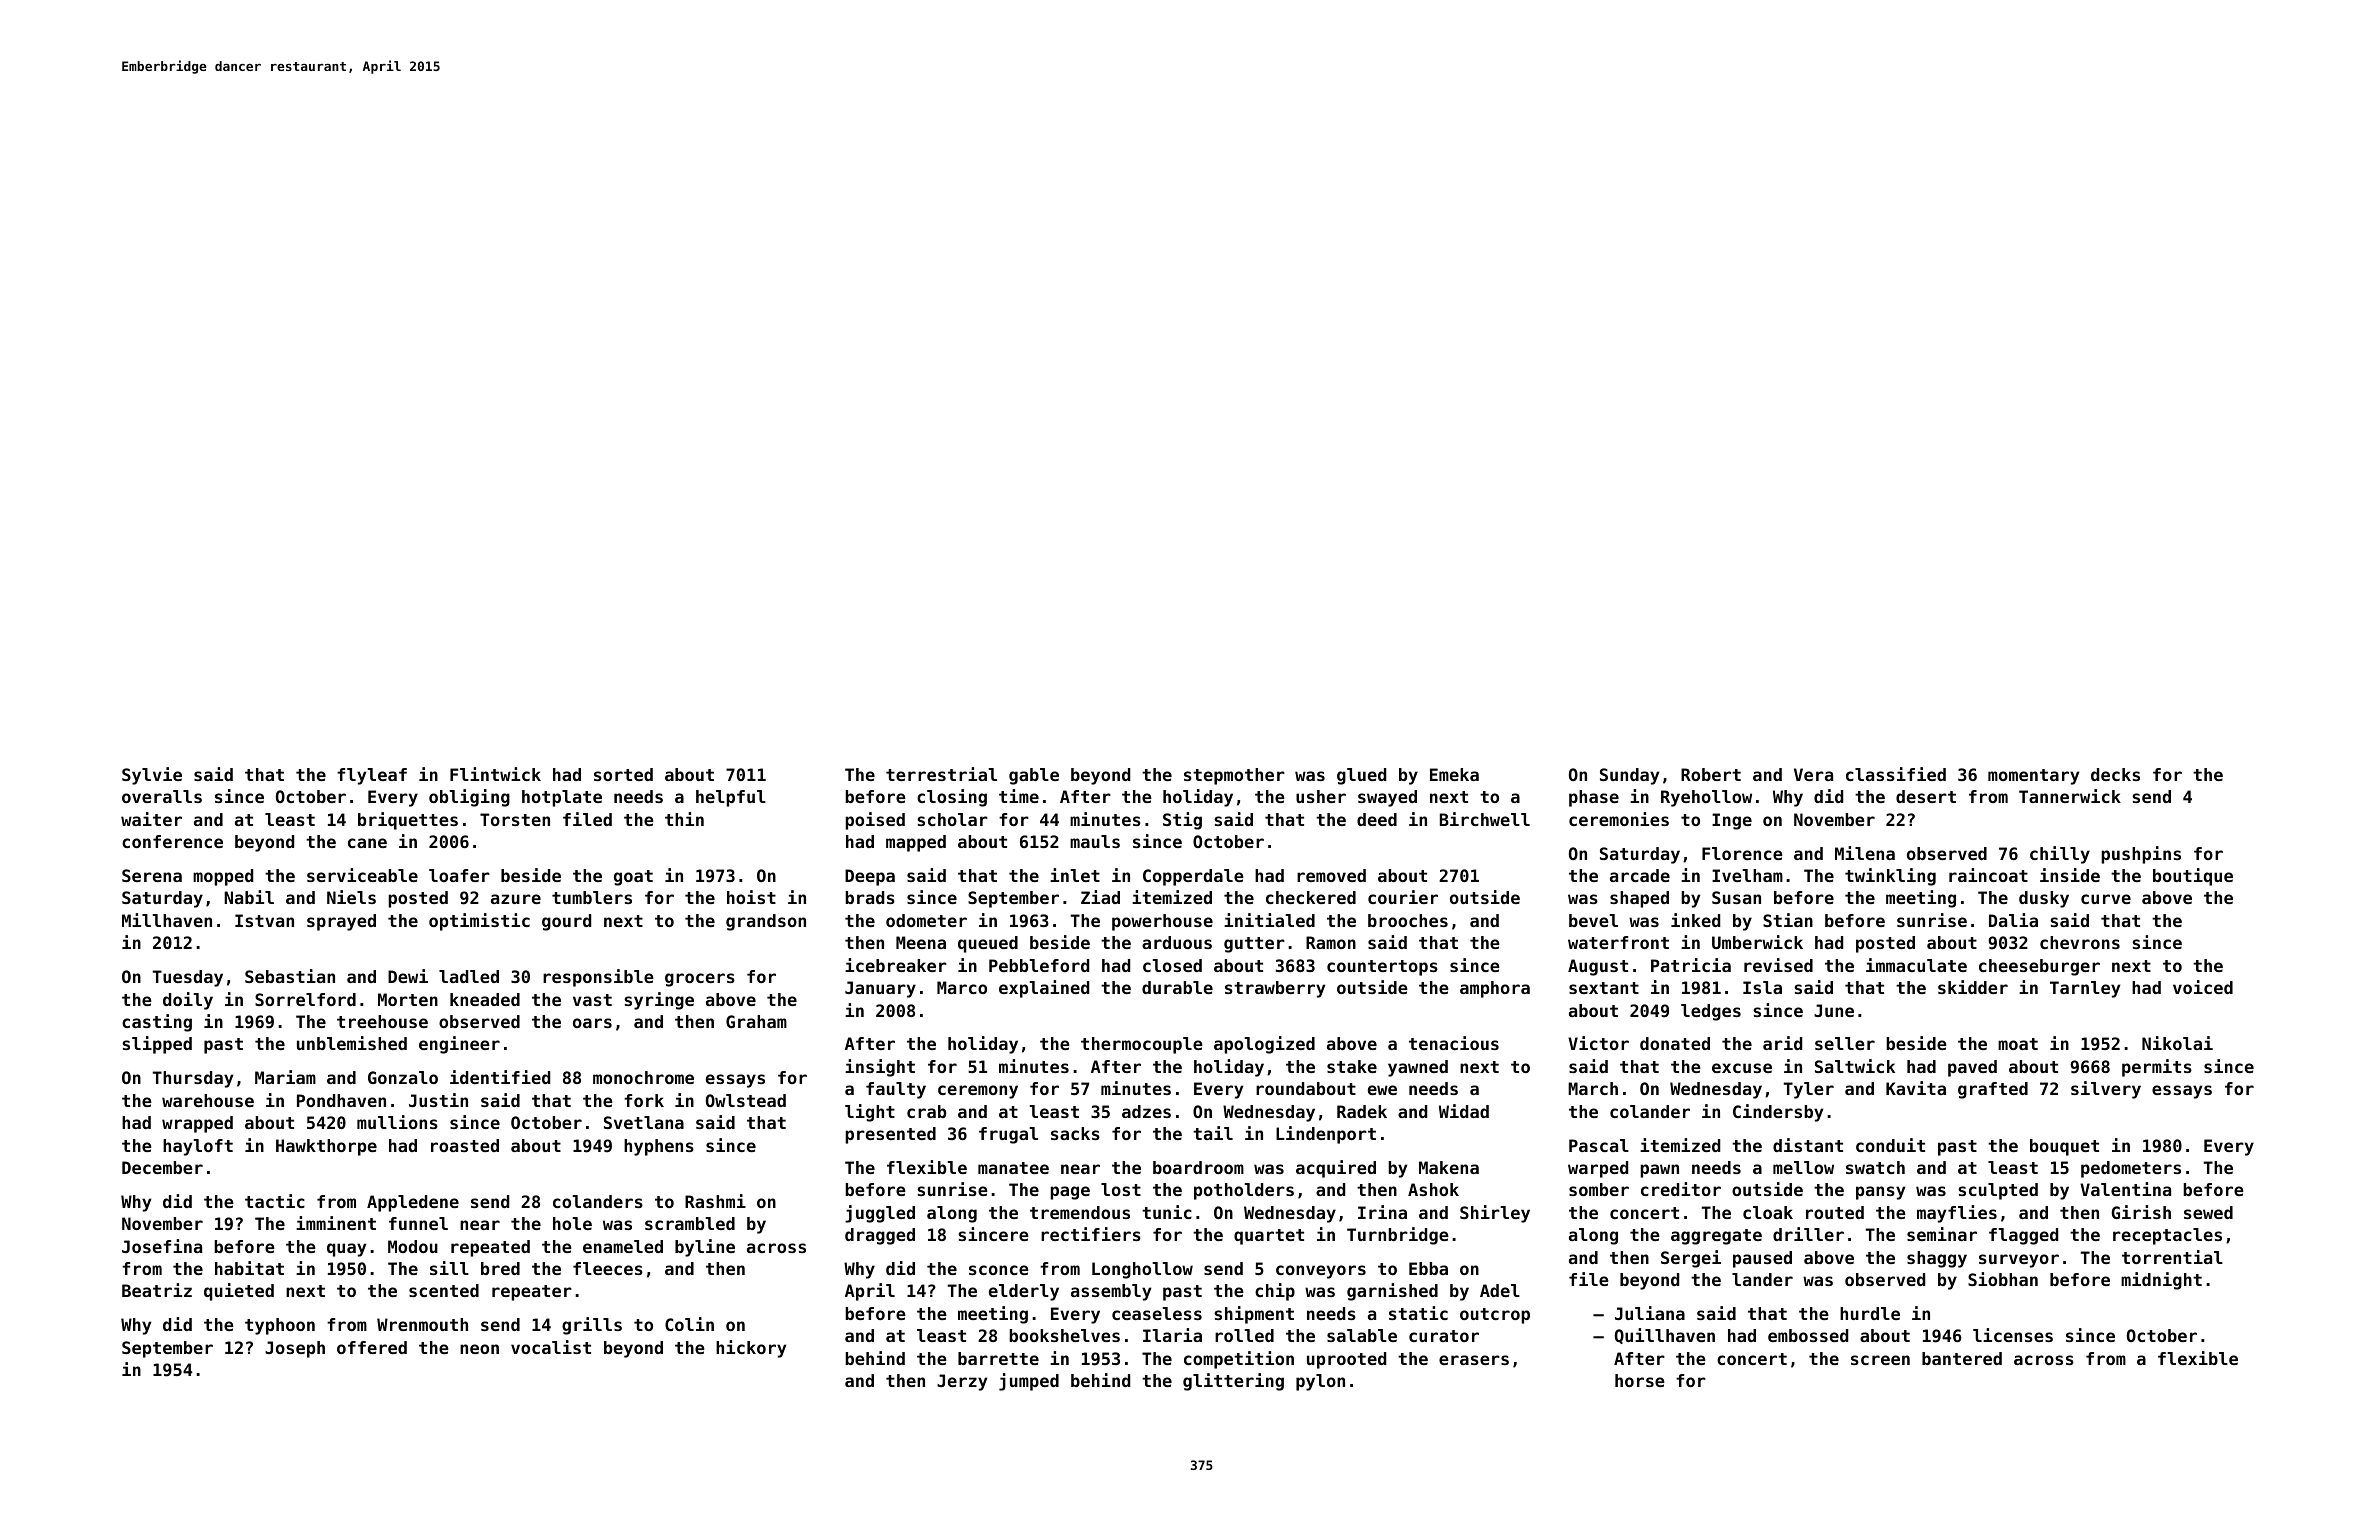  What do you see at coordinates (295, 1349) in the page?
I see `Joseph` at bounding box center [295, 1349].
